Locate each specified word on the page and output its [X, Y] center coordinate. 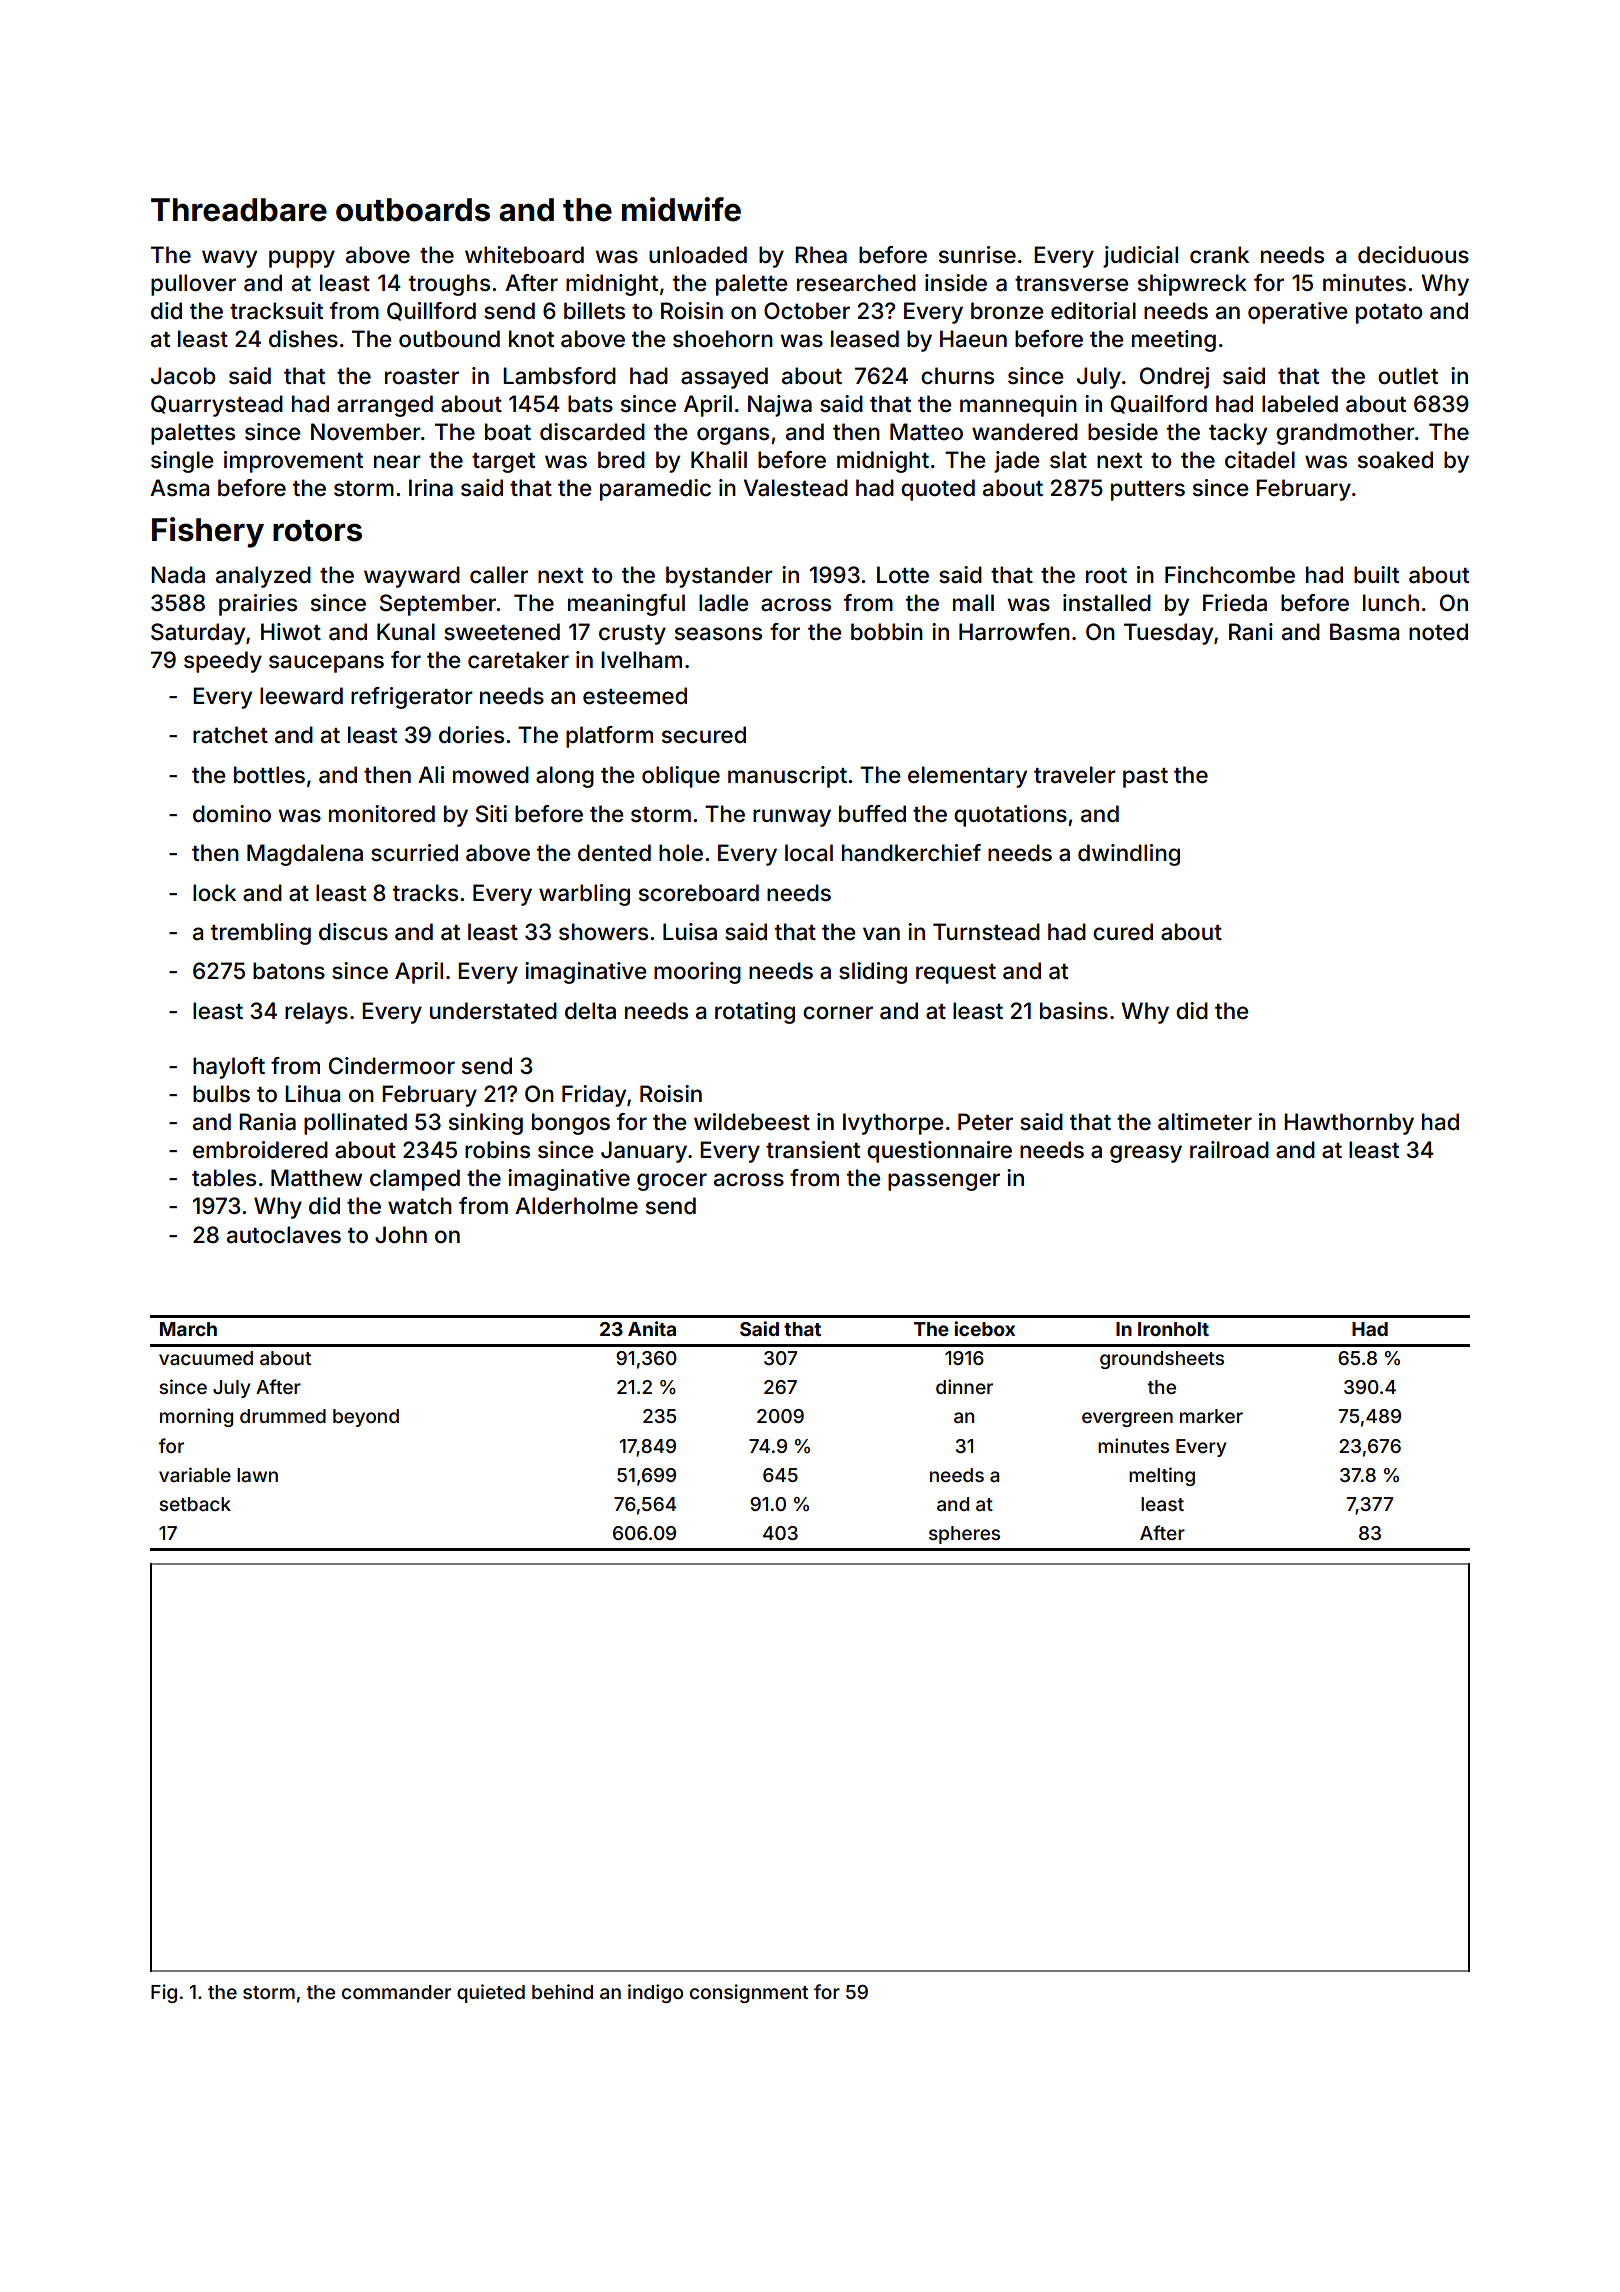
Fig [164, 1993]
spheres [964, 1535]
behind [562, 1991]
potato [1389, 314]
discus [353, 932]
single [182, 462]
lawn [257, 1475]
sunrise [977, 255]
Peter [985, 1122]
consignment [749, 1993]
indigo [655, 1993]
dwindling [1129, 855]
